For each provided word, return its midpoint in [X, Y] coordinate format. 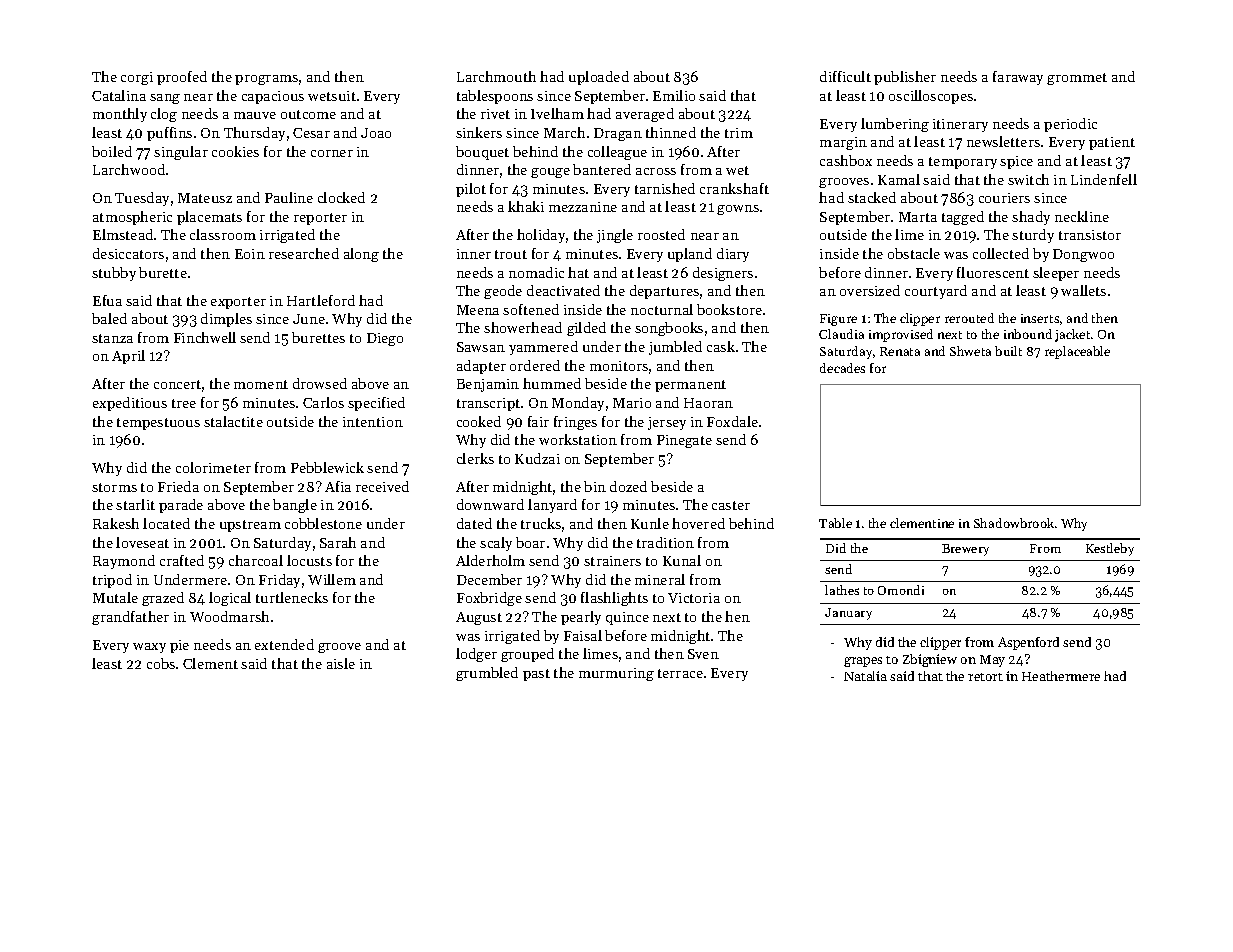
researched [304, 253]
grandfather [130, 618]
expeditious [130, 404]
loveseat [142, 542]
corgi [137, 78]
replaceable [1077, 352]
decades [842, 368]
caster [731, 505]
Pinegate [684, 441]
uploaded [599, 78]
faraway [1018, 78]
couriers [1004, 198]
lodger [476, 655]
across [656, 171]
